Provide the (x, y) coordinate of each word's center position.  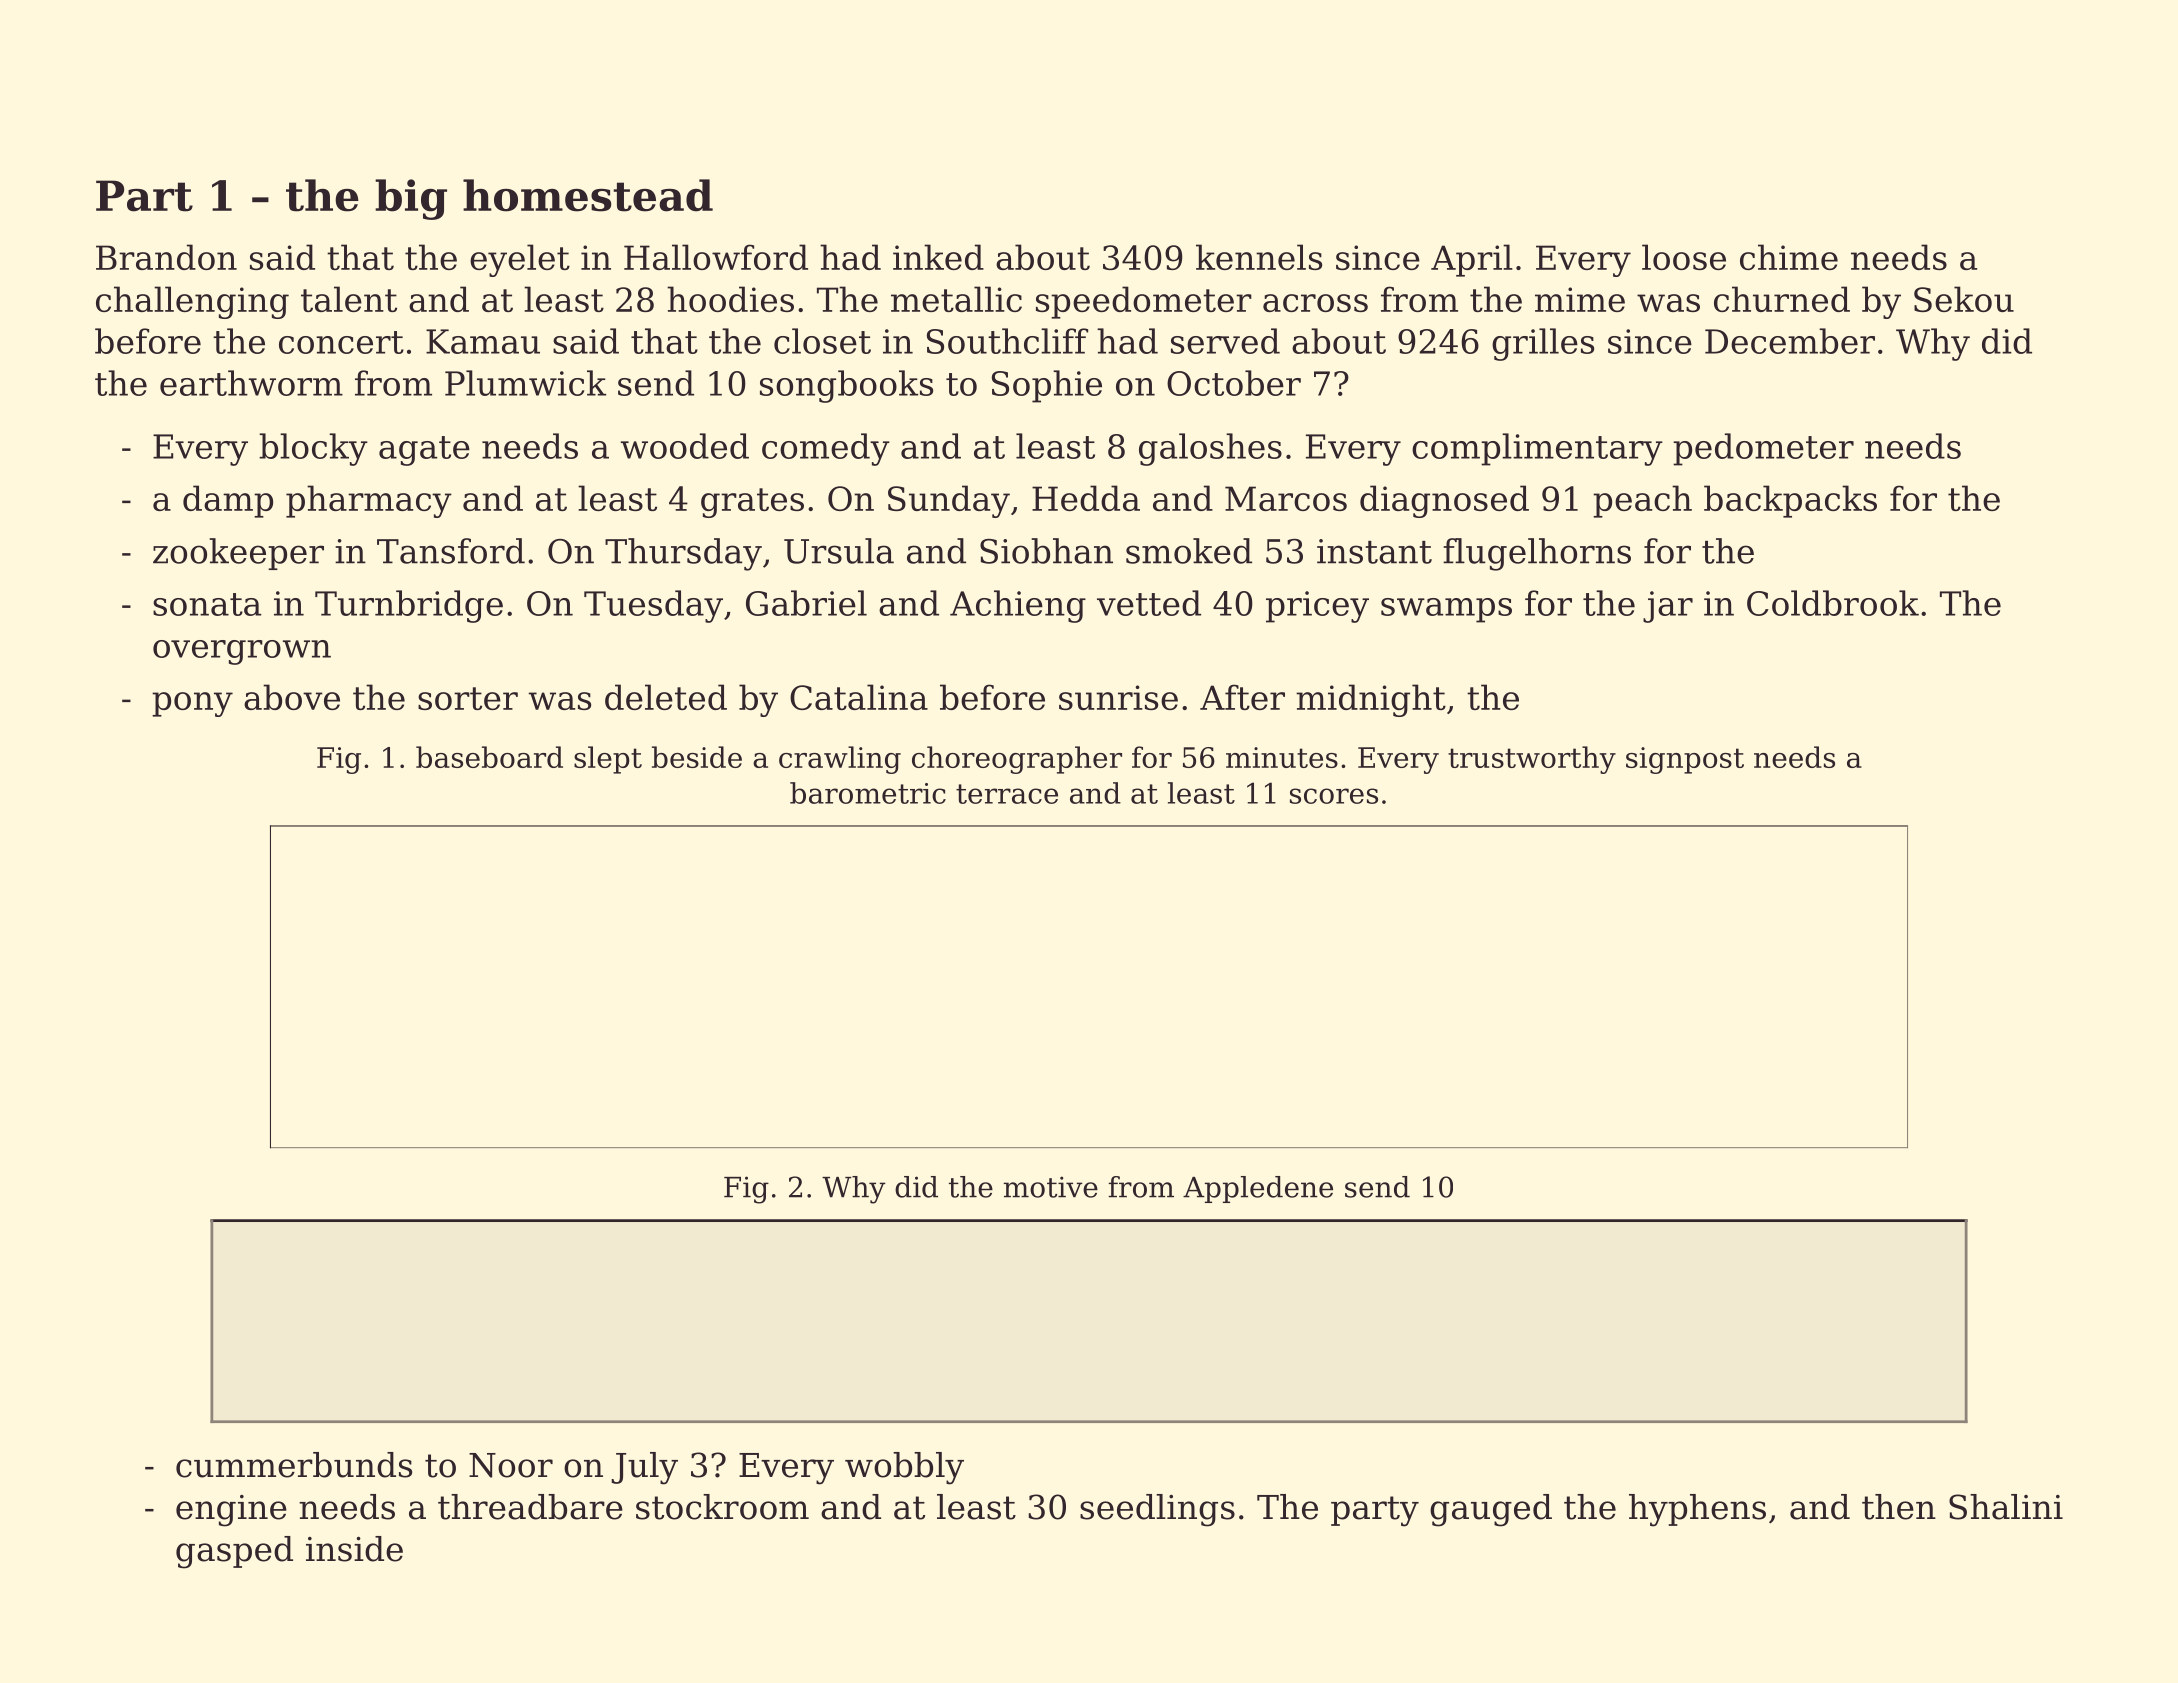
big (411, 199)
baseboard (489, 757)
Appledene (1258, 1189)
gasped (234, 1552)
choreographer (1017, 760)
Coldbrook (1833, 603)
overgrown (242, 652)
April (1472, 260)
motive (1051, 1187)
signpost (1685, 760)
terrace (1007, 794)
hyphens (1697, 1510)
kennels (1259, 257)
